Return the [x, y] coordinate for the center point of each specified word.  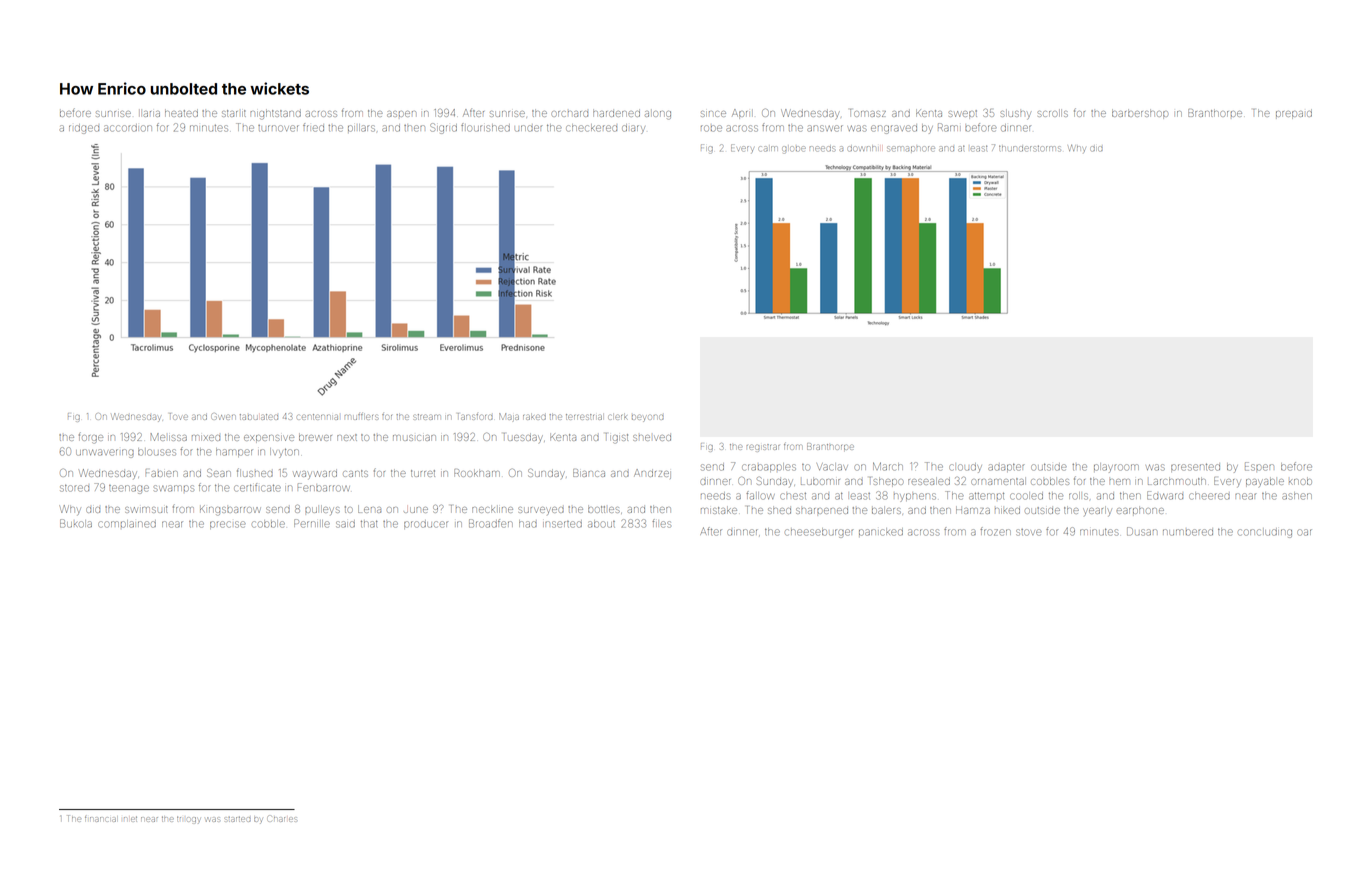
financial [100, 819]
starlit [234, 113]
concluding [1265, 533]
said [345, 524]
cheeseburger [819, 533]
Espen [1259, 466]
